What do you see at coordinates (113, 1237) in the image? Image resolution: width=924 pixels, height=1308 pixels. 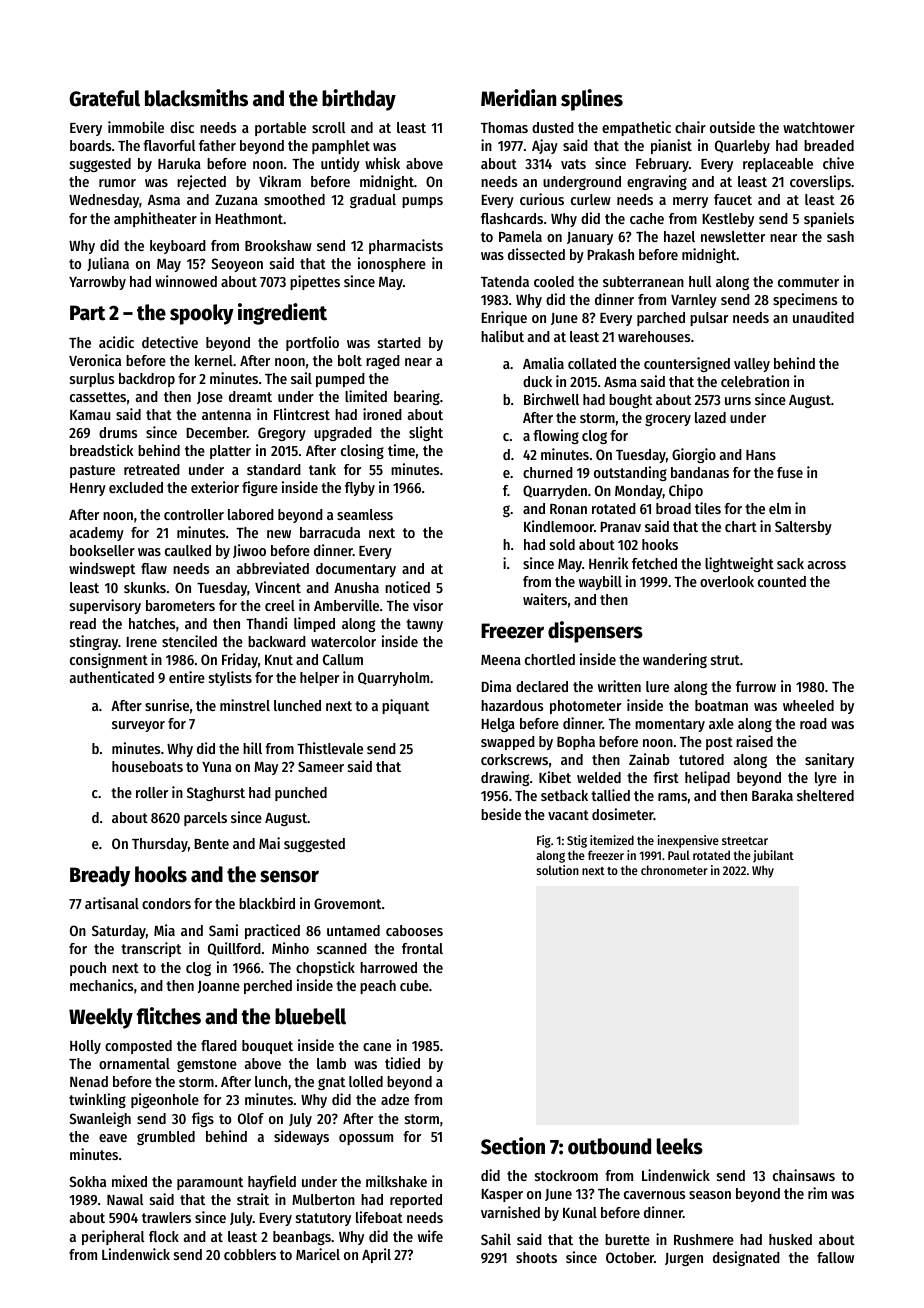 I see `peripheral` at bounding box center [113, 1237].
